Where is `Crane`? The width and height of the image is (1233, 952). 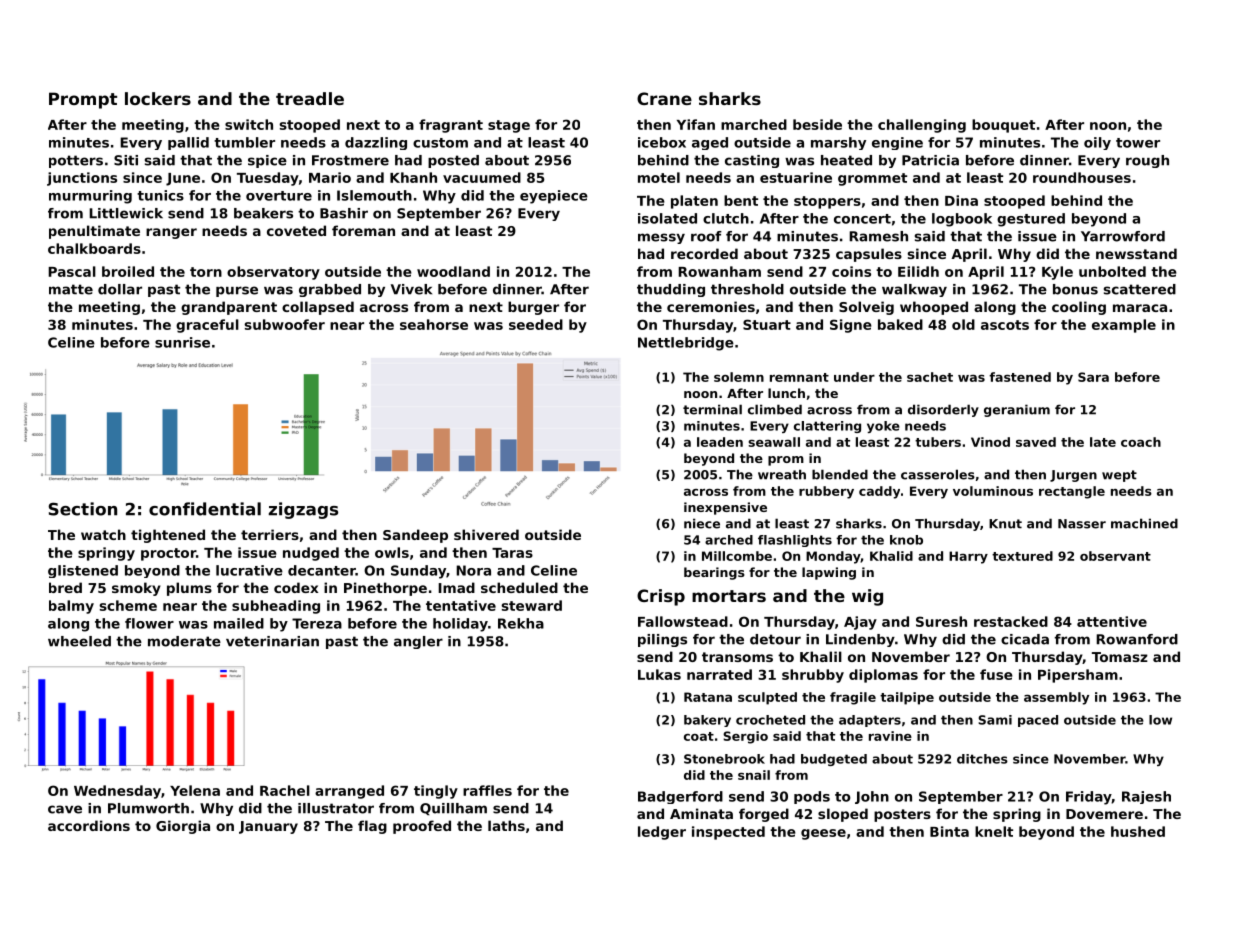 Crane is located at coordinates (664, 98).
